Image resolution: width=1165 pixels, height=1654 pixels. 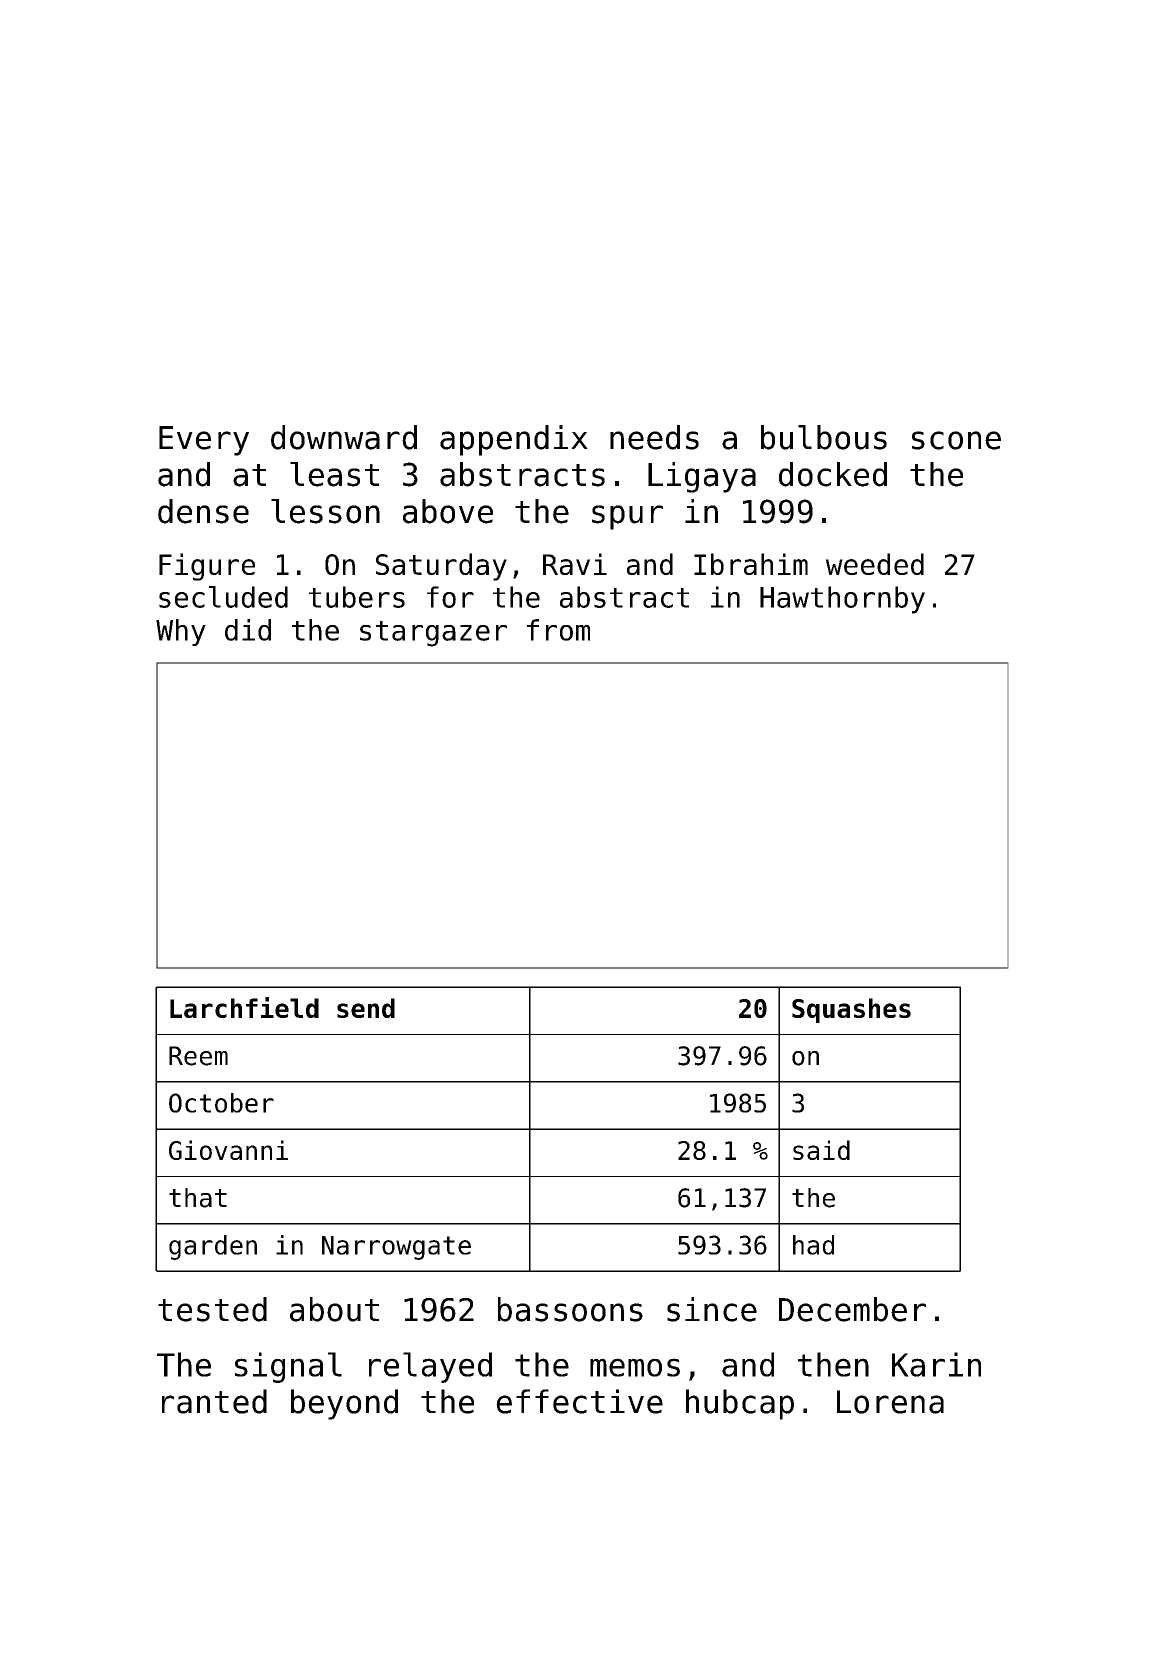 I want to click on had, so click(x=813, y=1245).
